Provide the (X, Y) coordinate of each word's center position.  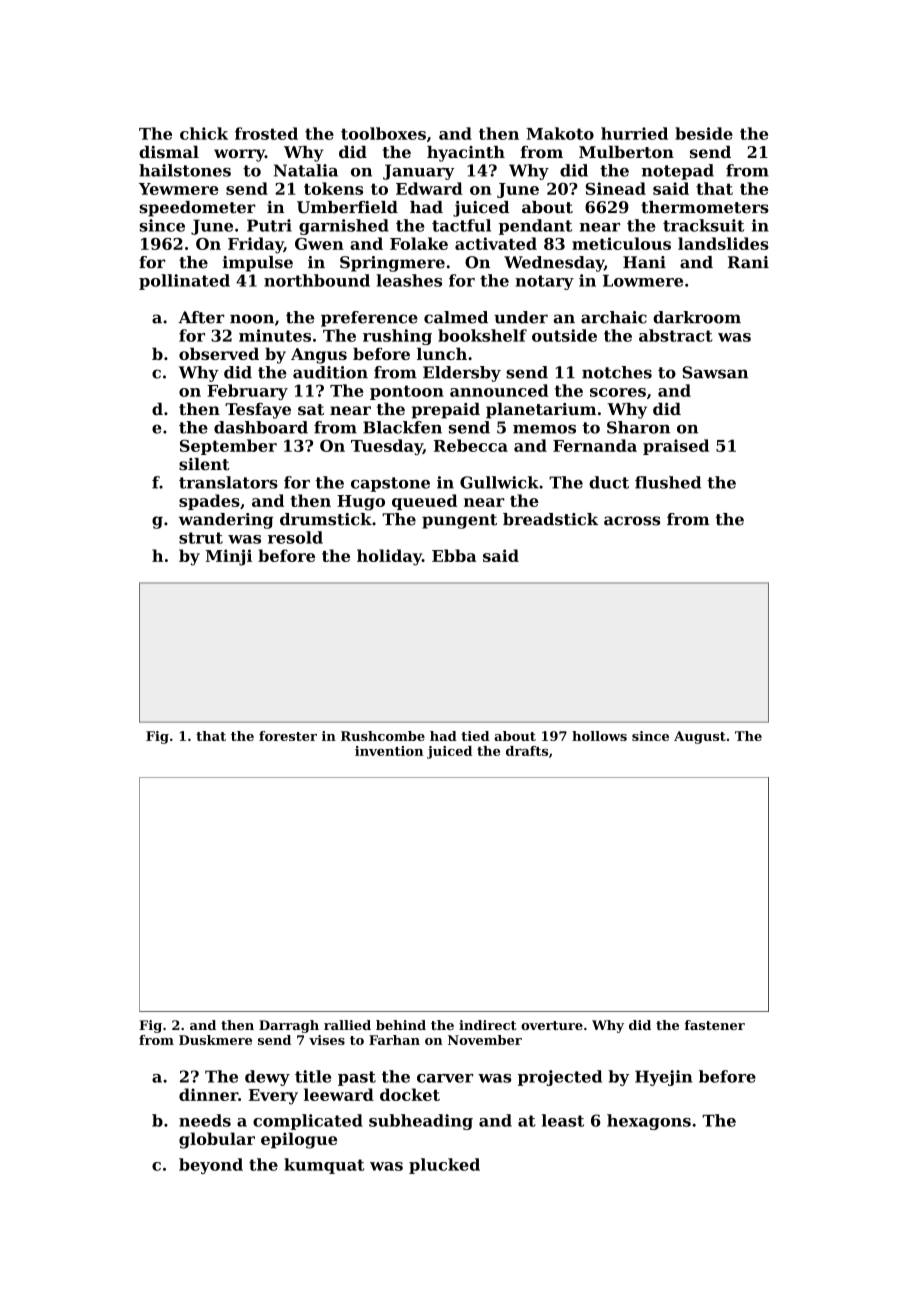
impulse (258, 264)
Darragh (289, 1026)
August (700, 737)
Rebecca (471, 445)
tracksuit (703, 225)
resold (295, 537)
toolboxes (383, 133)
